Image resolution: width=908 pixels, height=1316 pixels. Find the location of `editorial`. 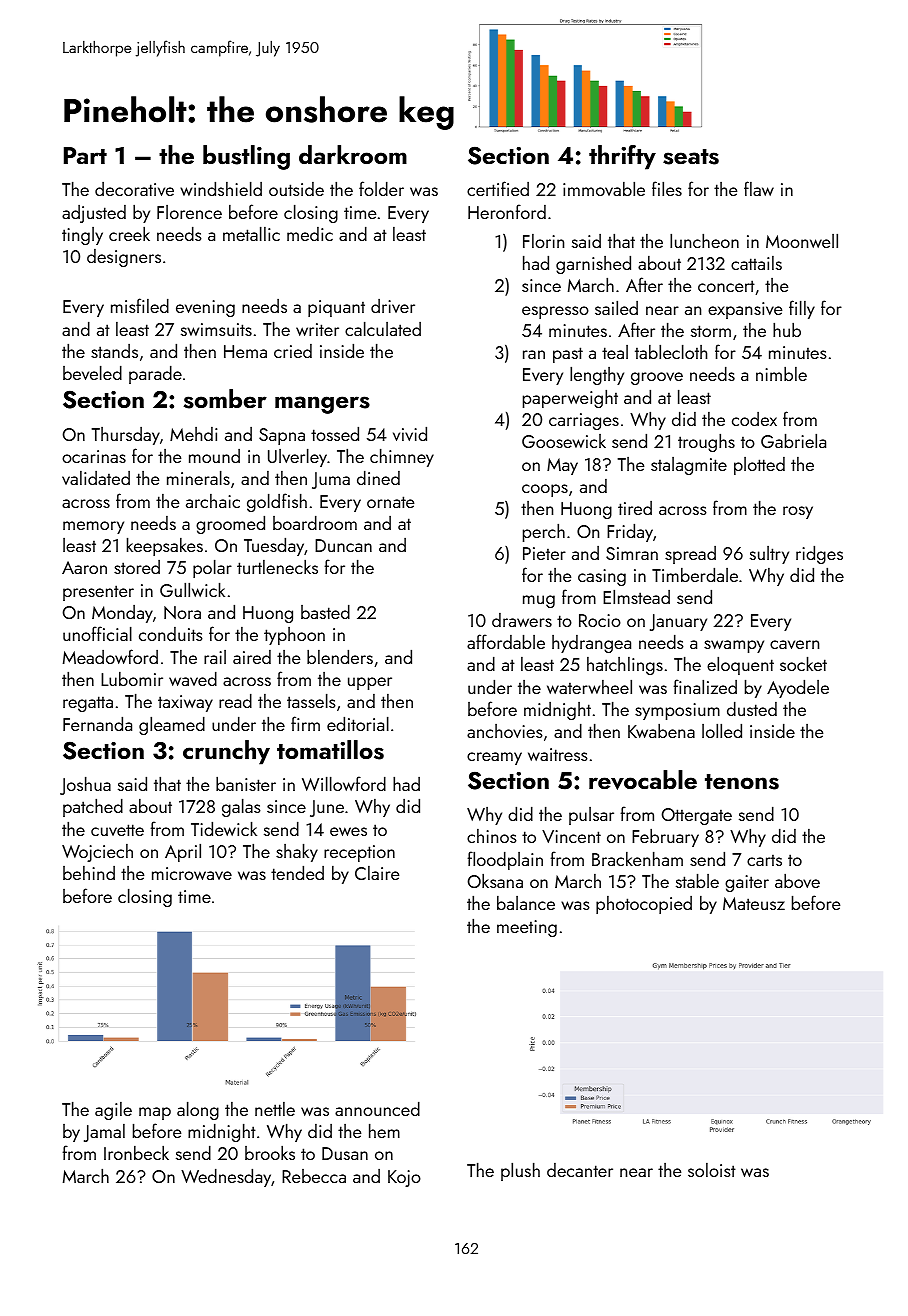

editorial is located at coordinates (358, 723).
